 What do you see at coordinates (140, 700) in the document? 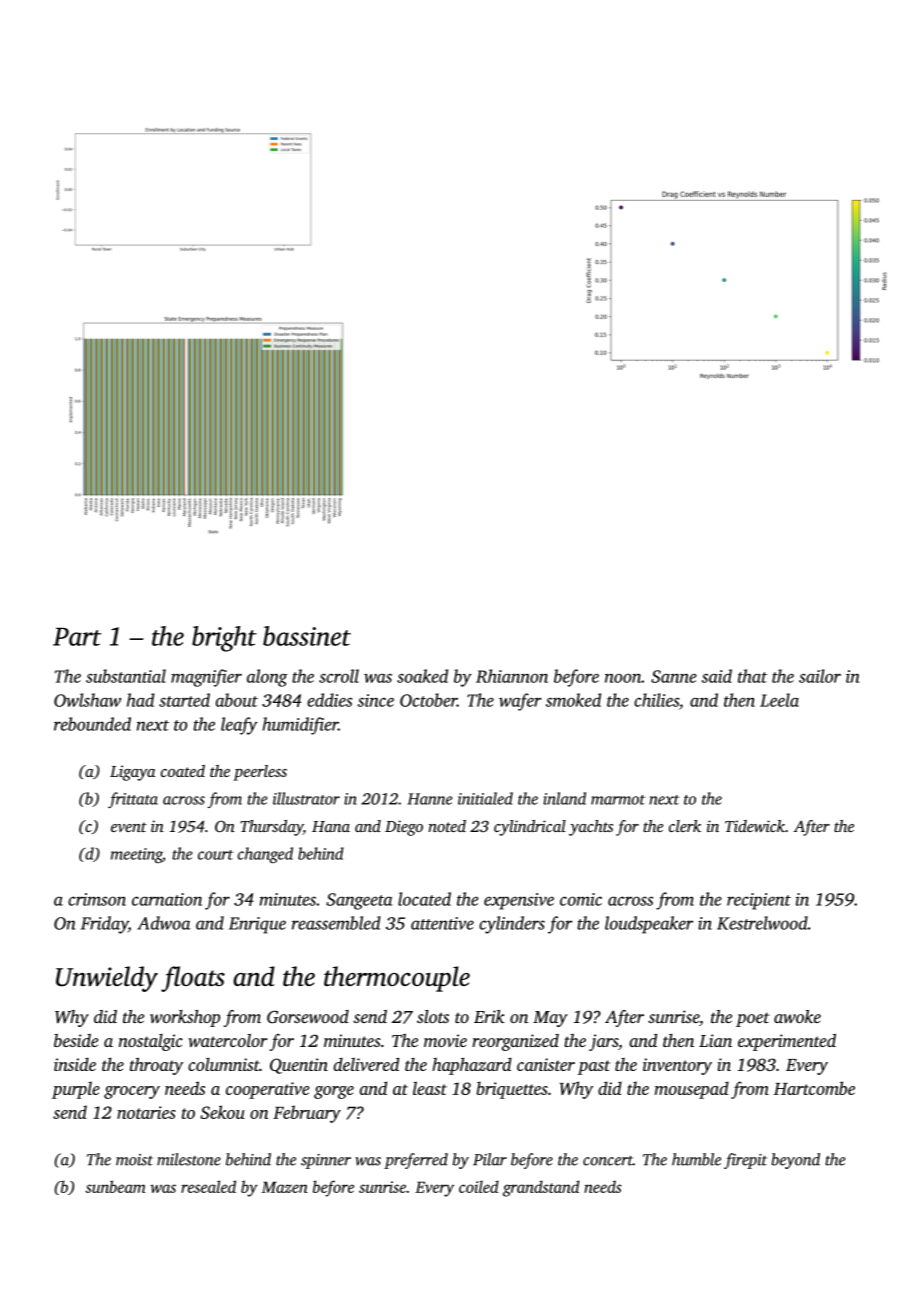
I see `had` at bounding box center [140, 700].
